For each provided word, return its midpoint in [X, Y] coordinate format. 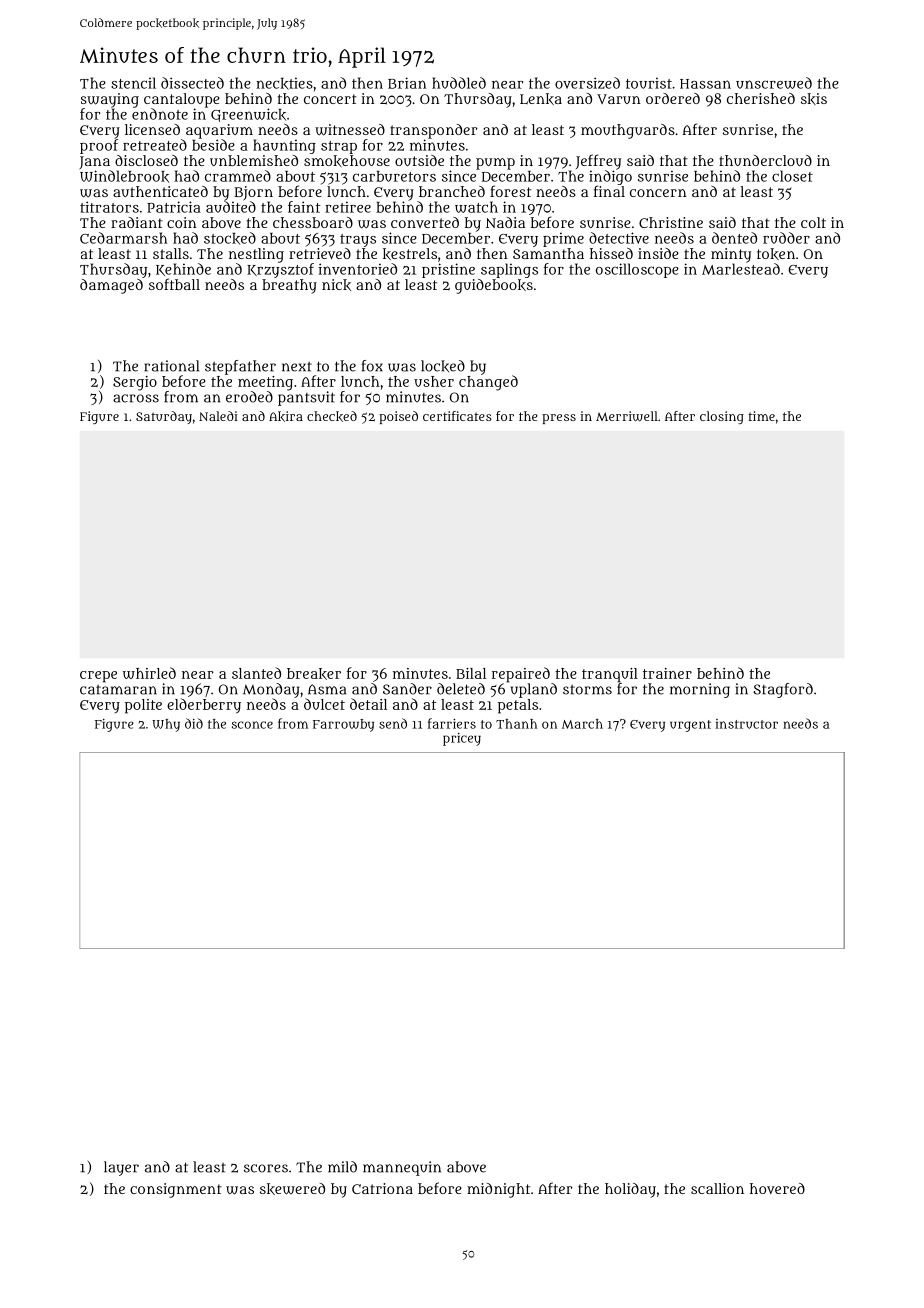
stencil [133, 83]
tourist [649, 83]
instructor [746, 724]
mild [342, 1167]
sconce [252, 725]
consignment [176, 1190]
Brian [407, 83]
